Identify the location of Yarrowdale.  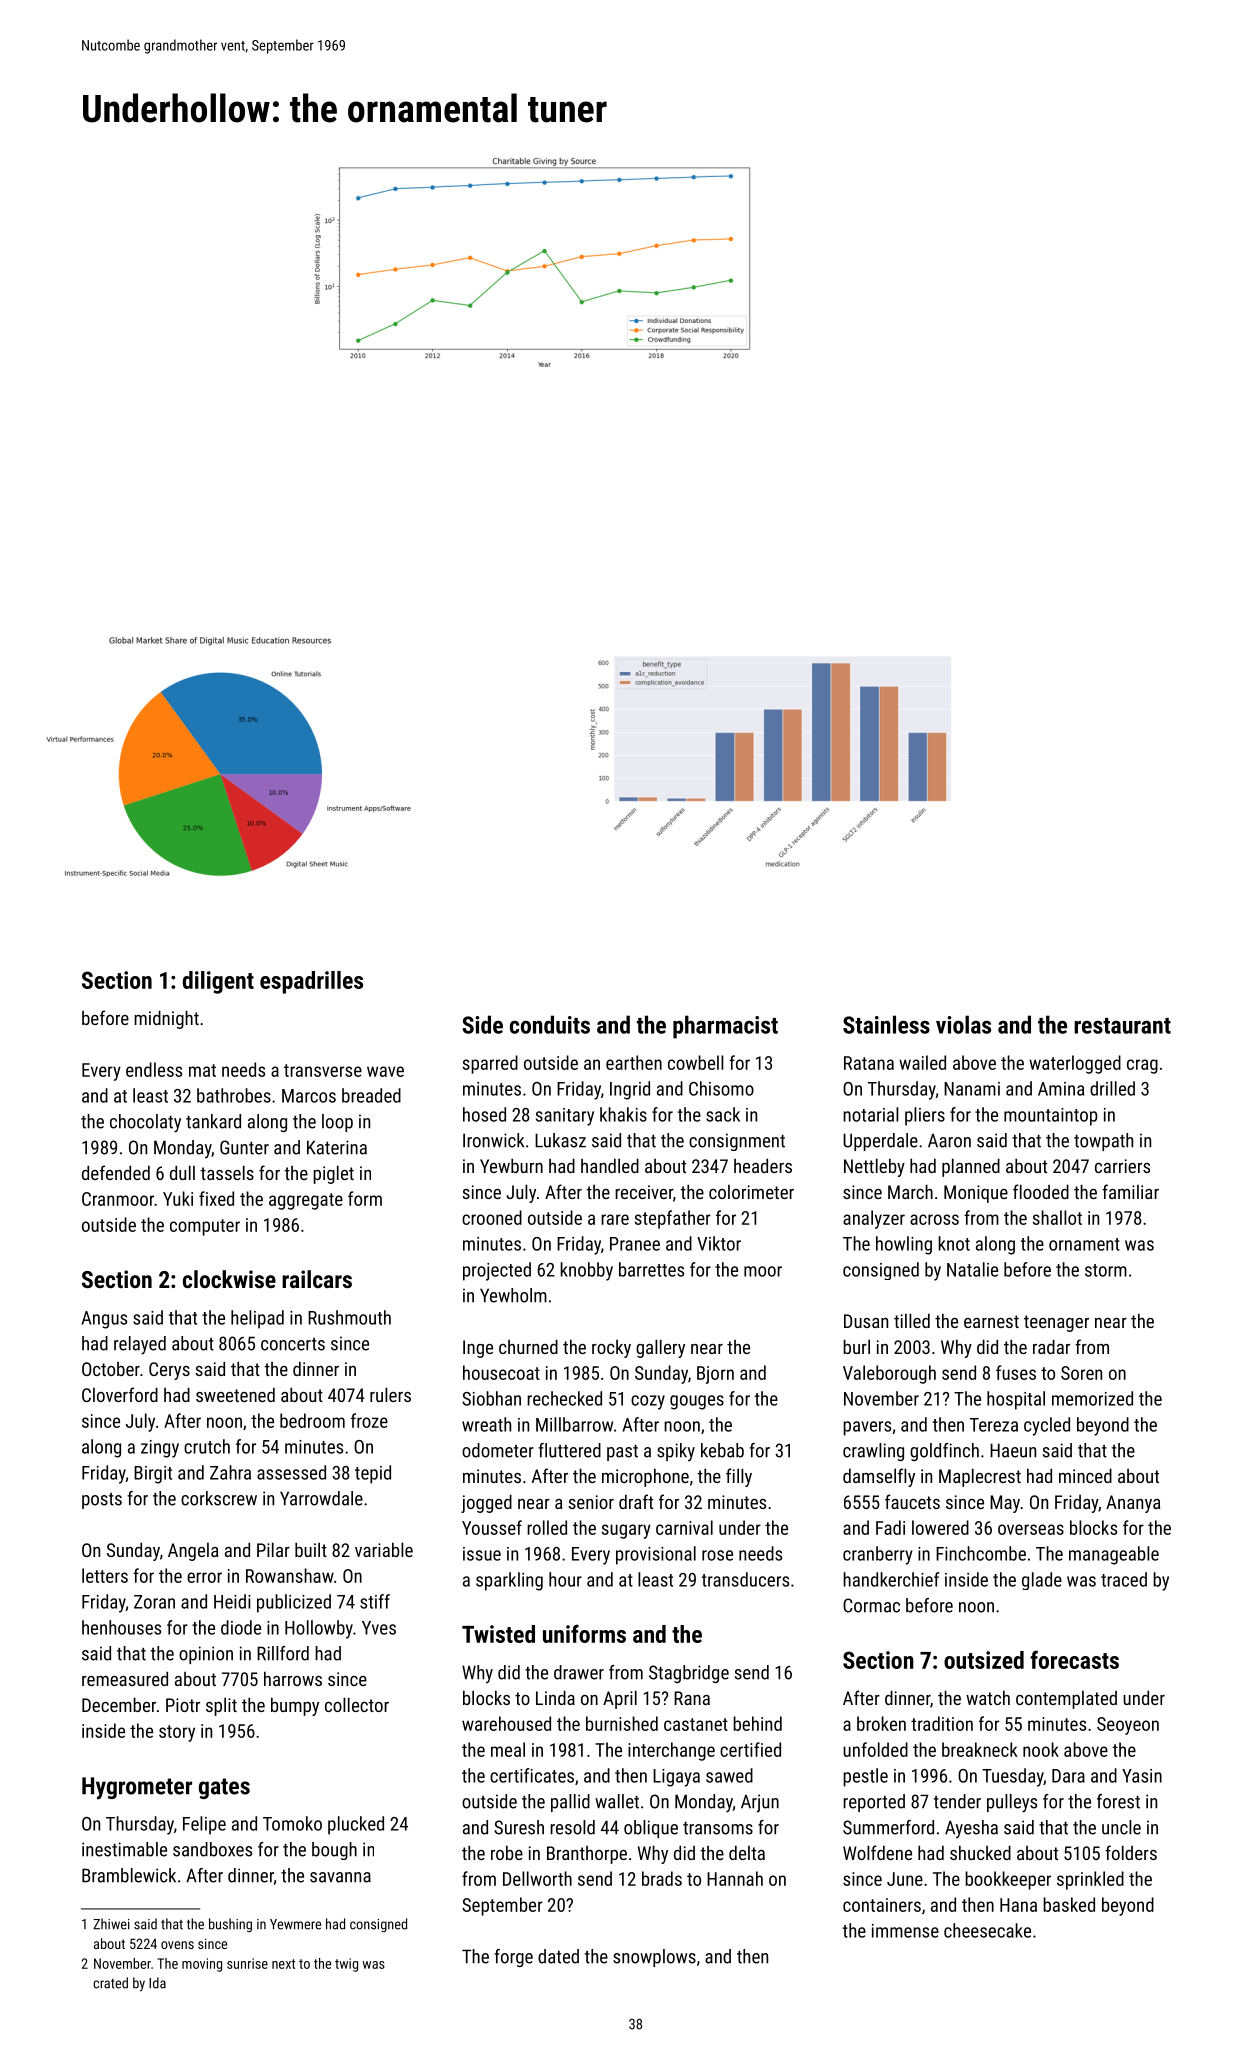
(321, 1498).
